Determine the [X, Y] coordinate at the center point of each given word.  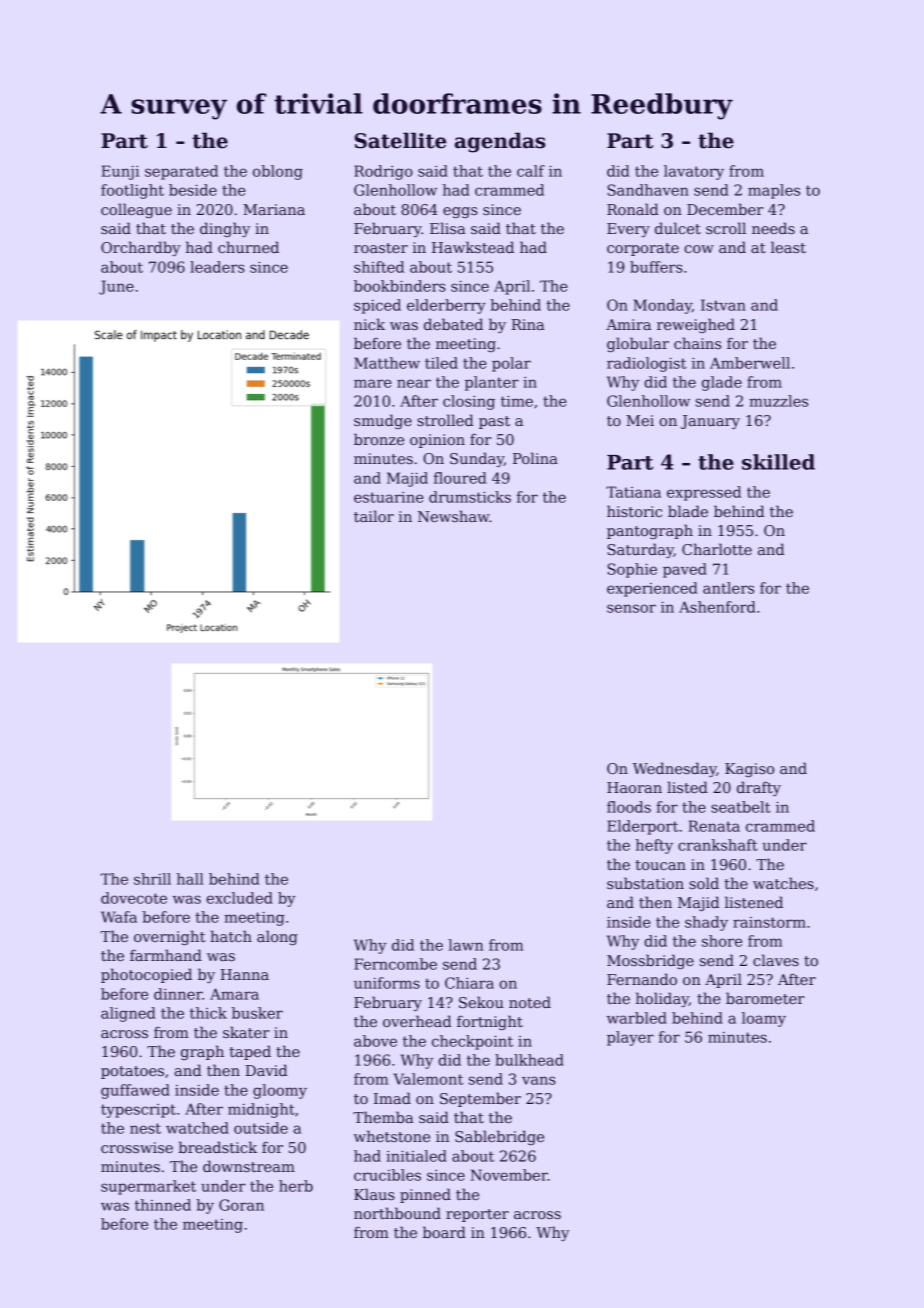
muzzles [778, 401]
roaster [381, 248]
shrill [152, 879]
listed [687, 787]
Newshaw [454, 516]
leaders [217, 267]
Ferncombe [395, 964]
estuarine [389, 497]
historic [634, 511]
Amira [628, 324]
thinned [163, 1205]
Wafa [119, 917]
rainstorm [769, 922]
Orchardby [141, 248]
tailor [374, 516]
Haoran [634, 787]
